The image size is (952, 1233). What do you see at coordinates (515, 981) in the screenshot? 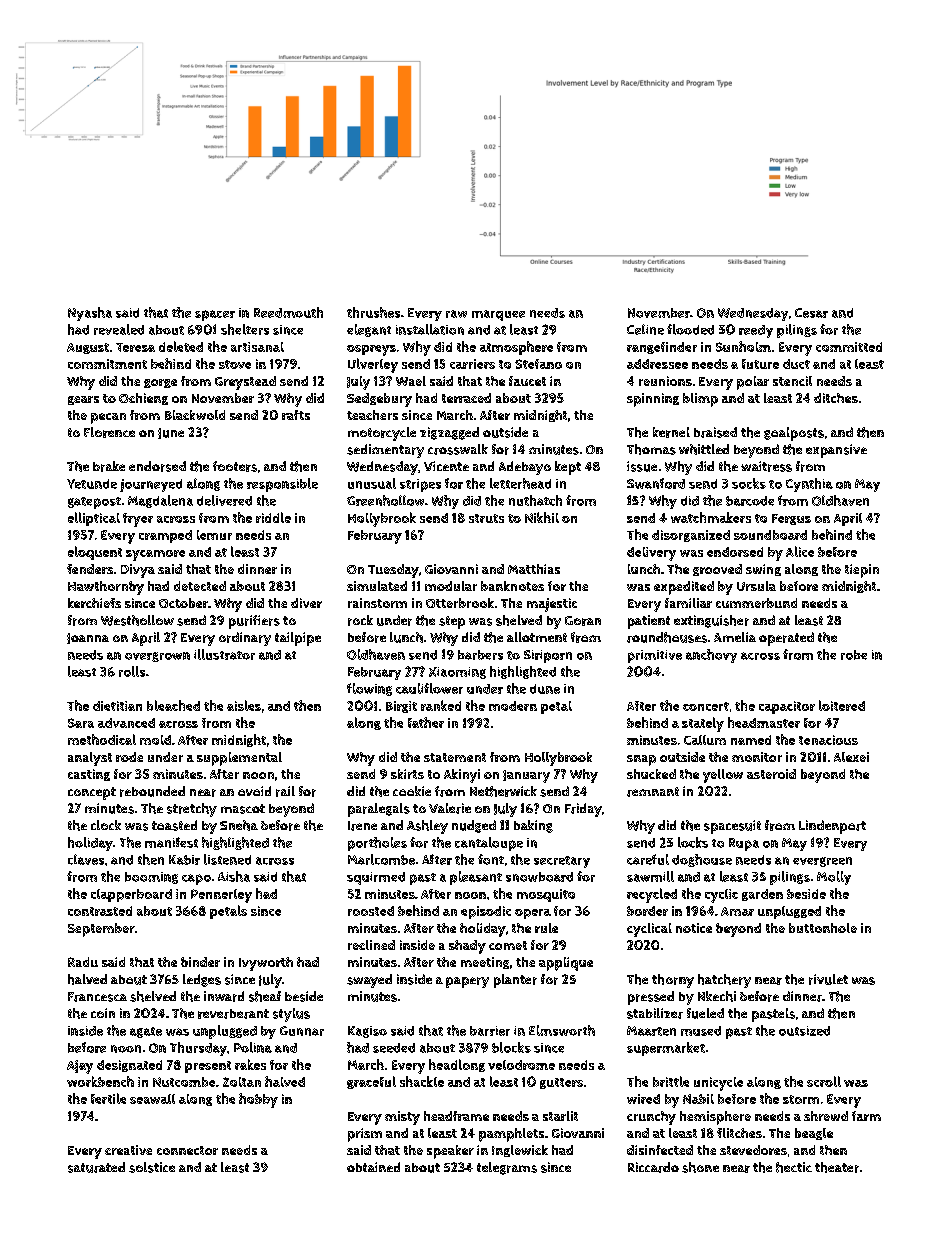
I see `planter` at bounding box center [515, 981].
